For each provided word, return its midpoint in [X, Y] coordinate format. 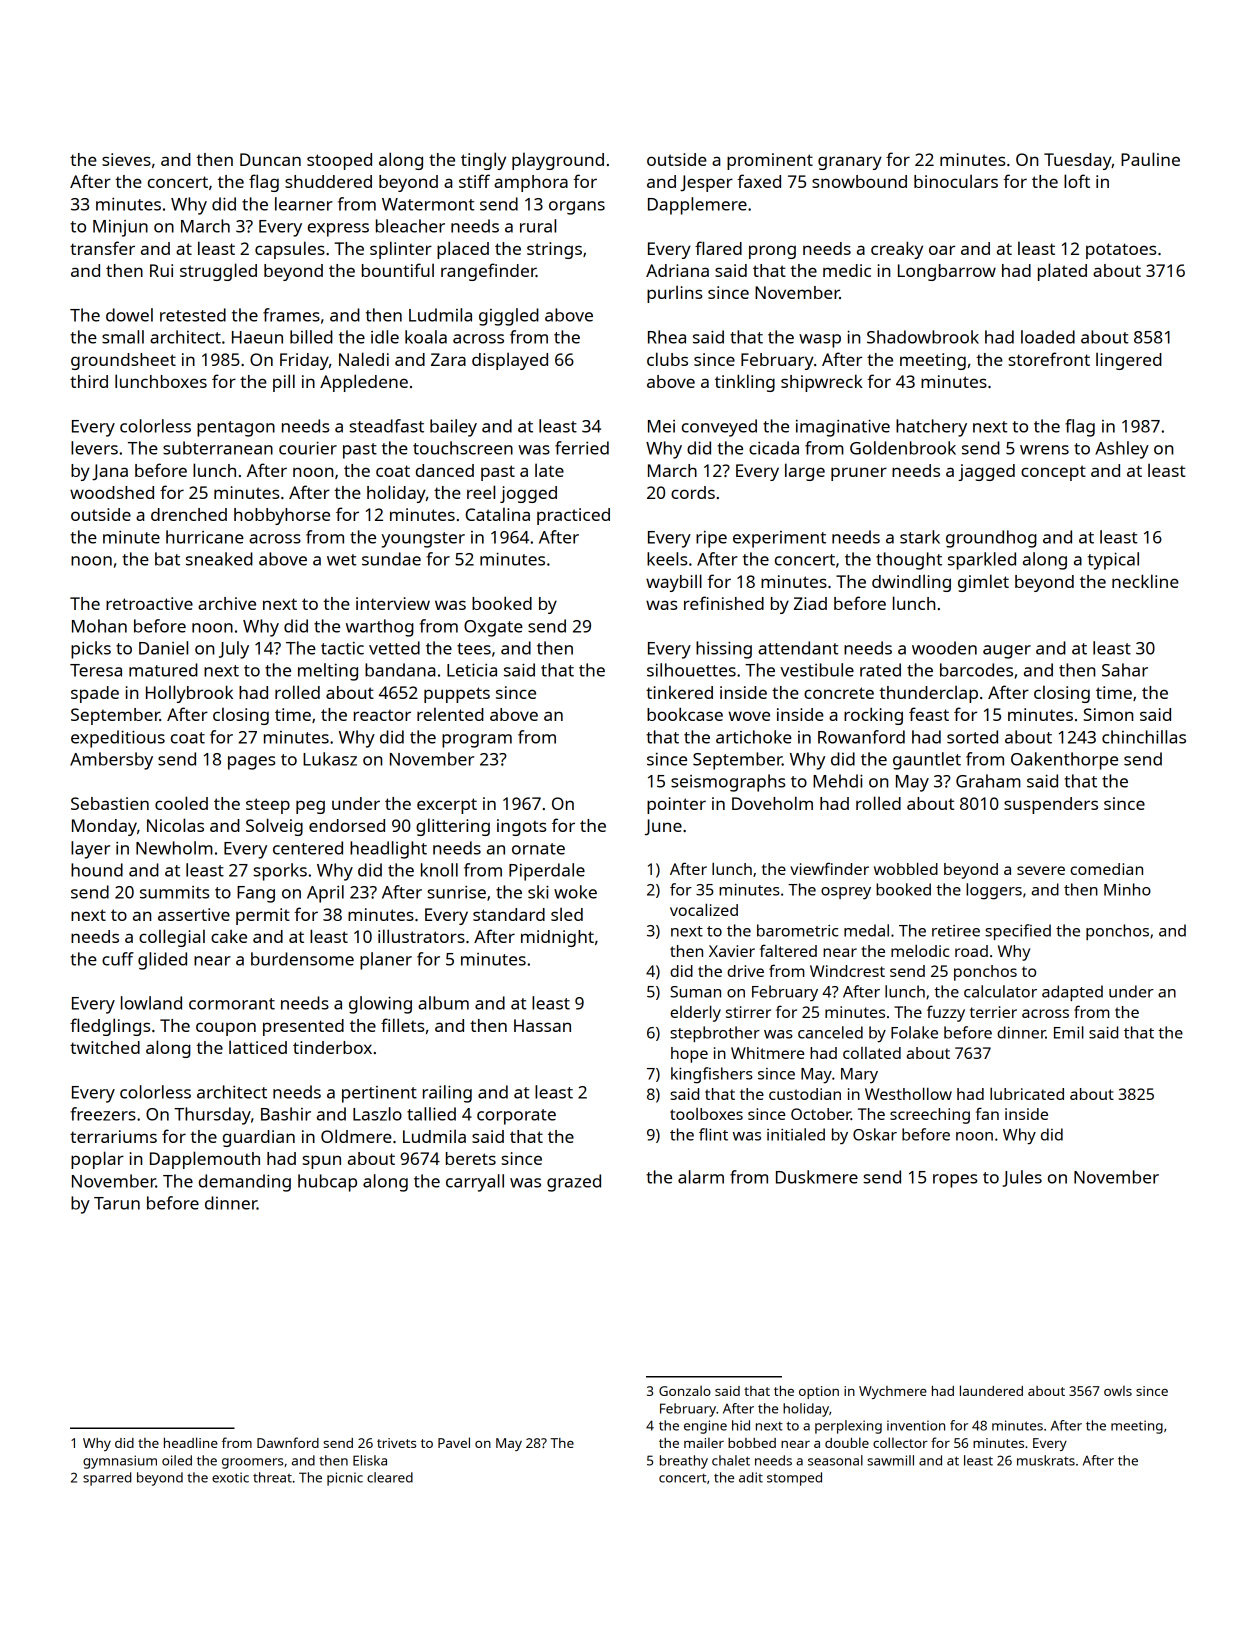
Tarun [117, 1203]
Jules [1022, 1178]
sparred [107, 1479]
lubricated [1027, 1094]
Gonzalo [685, 1390]
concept [1053, 473]
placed [463, 250]
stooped [339, 161]
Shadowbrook [923, 337]
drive [745, 971]
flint [713, 1134]
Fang [256, 894]
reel [481, 492]
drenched [189, 514]
